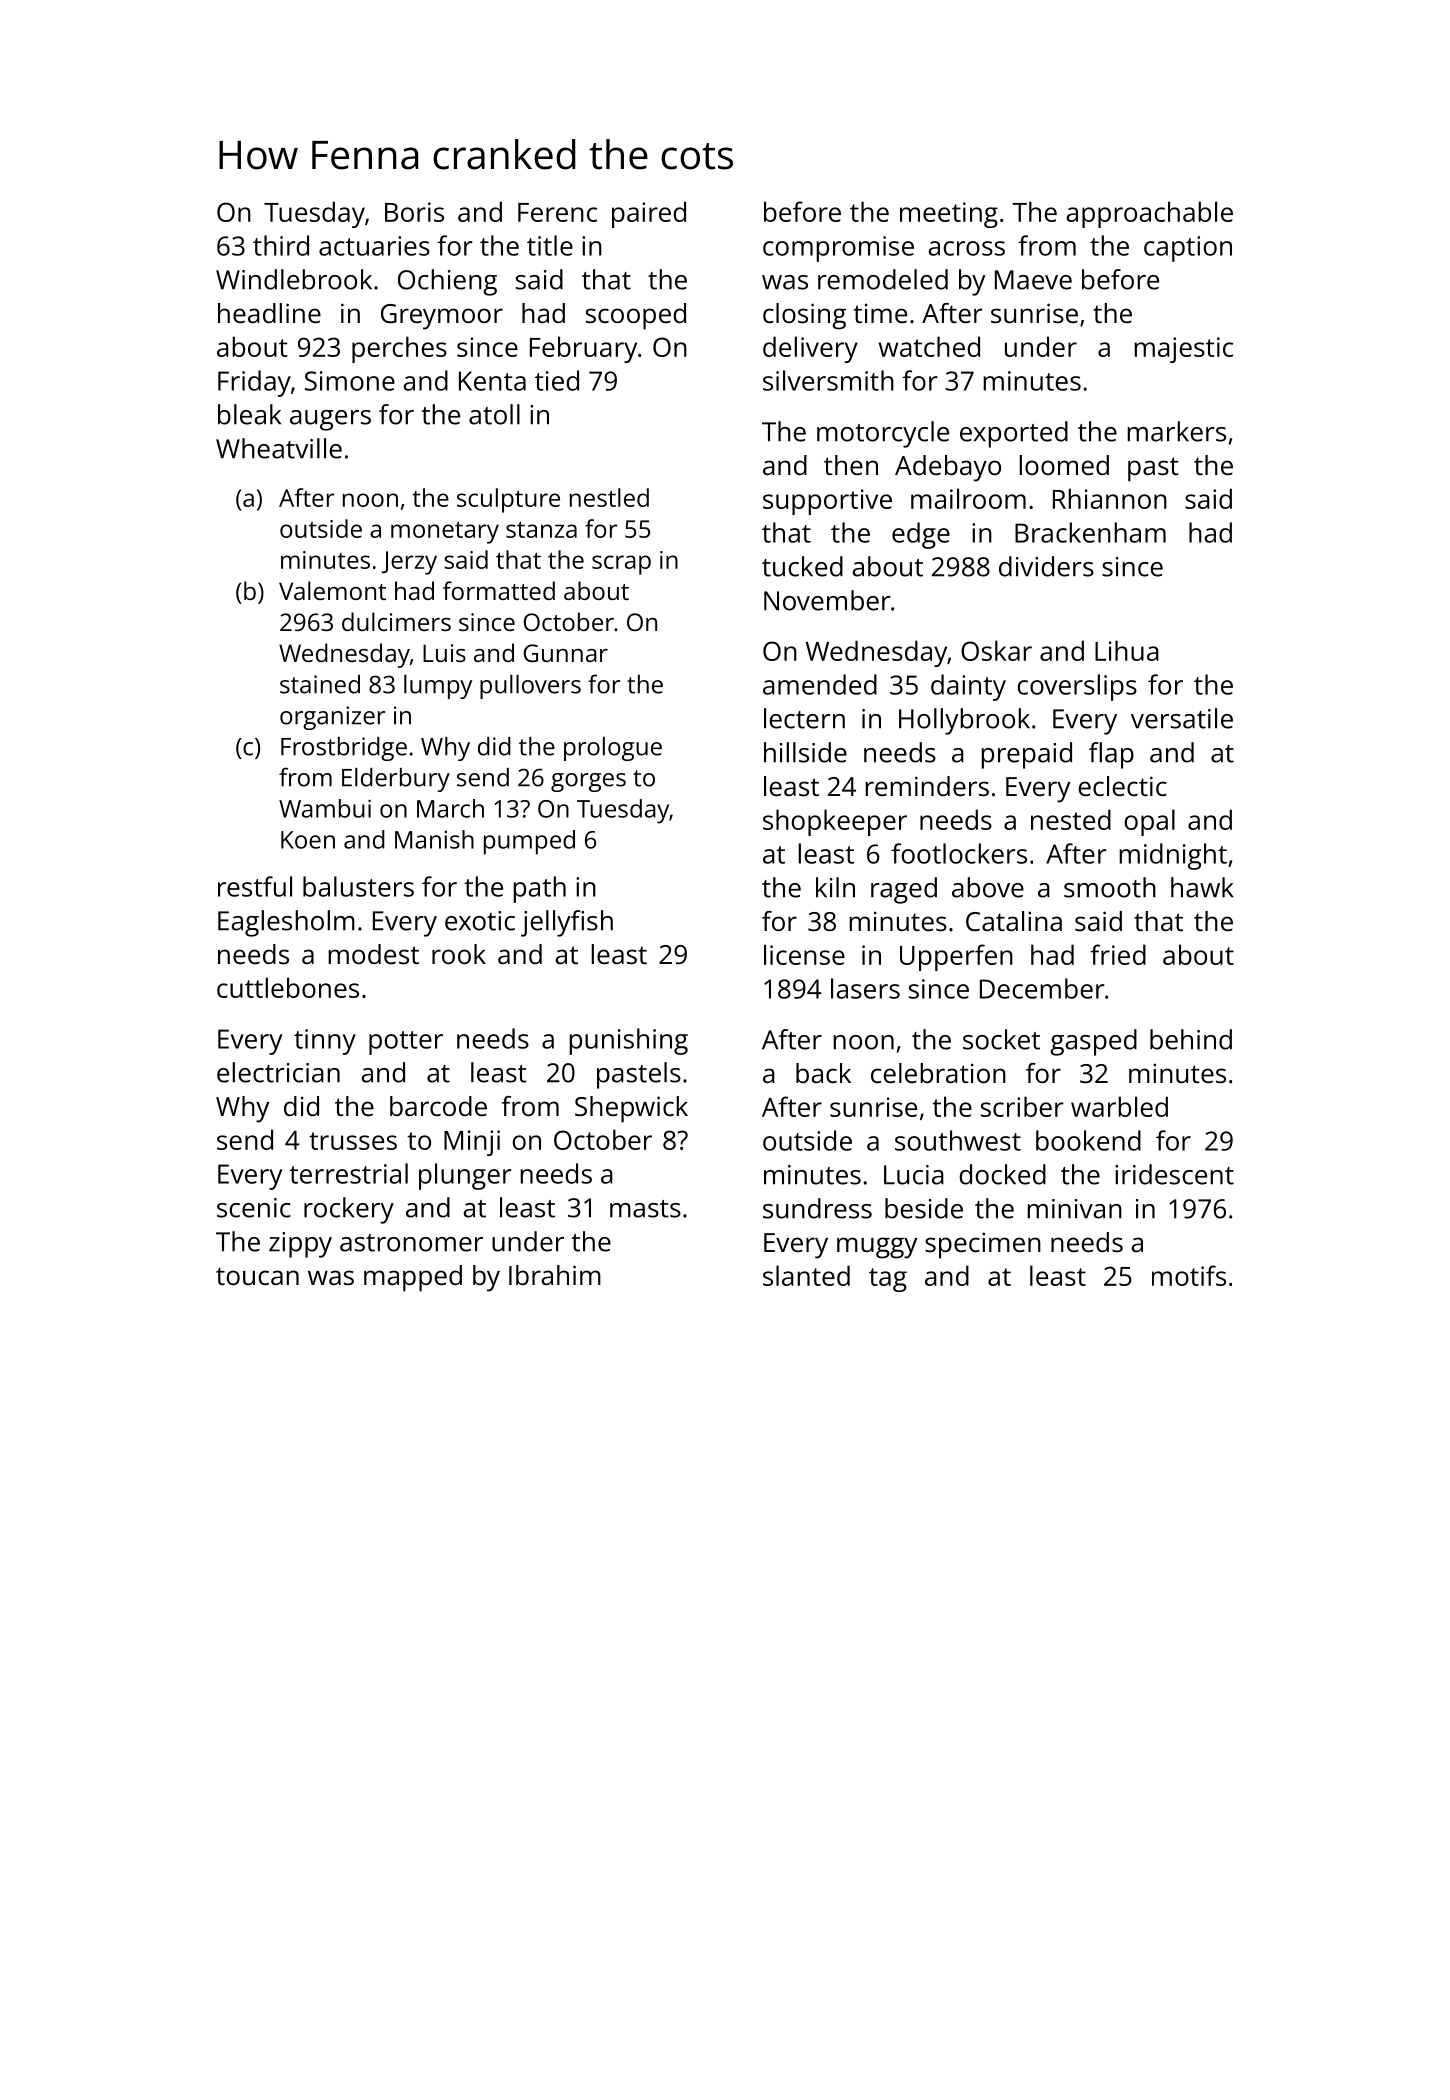  What do you see at coordinates (1090, 532) in the screenshot?
I see `Brackenham` at bounding box center [1090, 532].
